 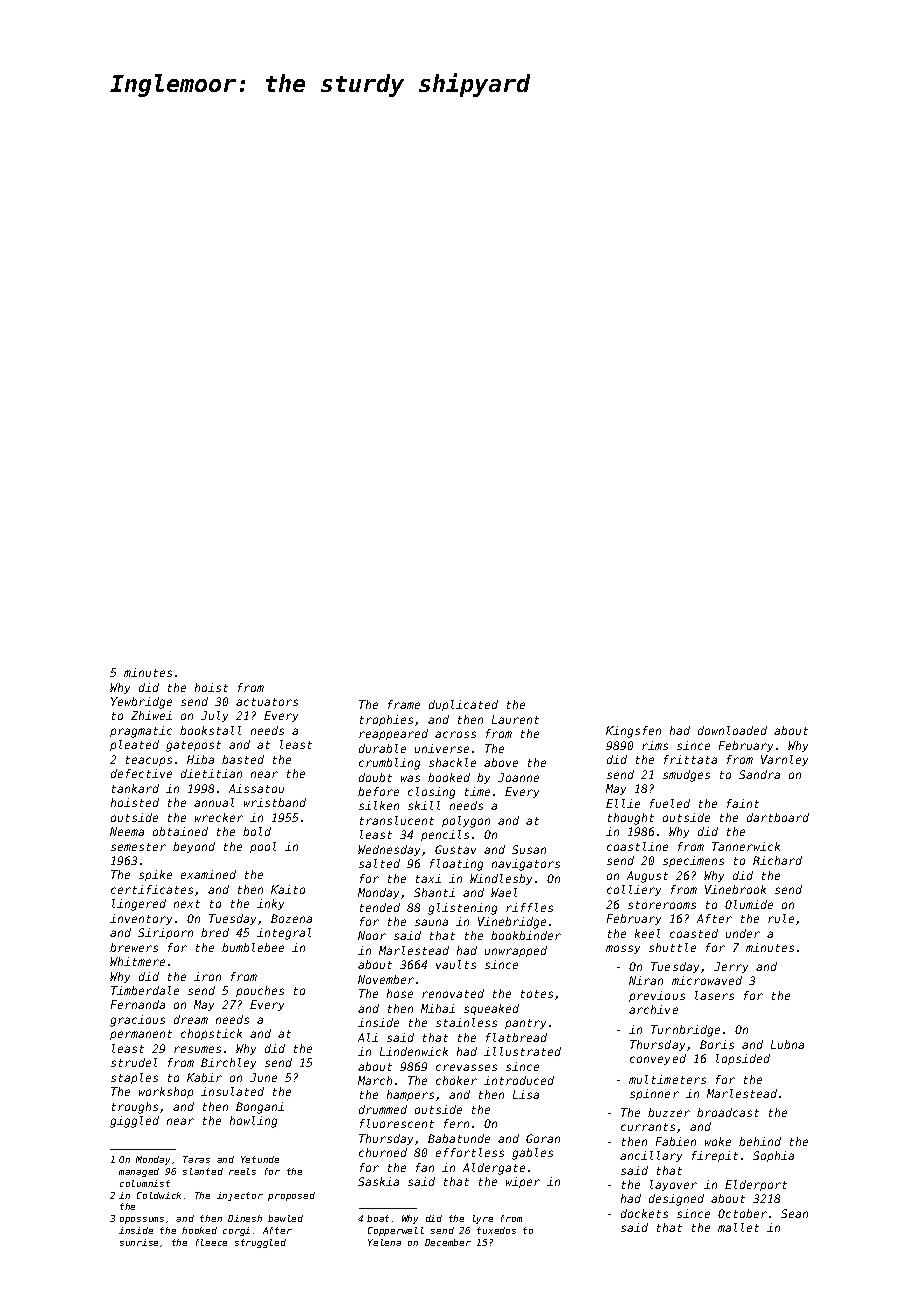 What do you see at coordinates (646, 980) in the document?
I see `Niran` at bounding box center [646, 980].
